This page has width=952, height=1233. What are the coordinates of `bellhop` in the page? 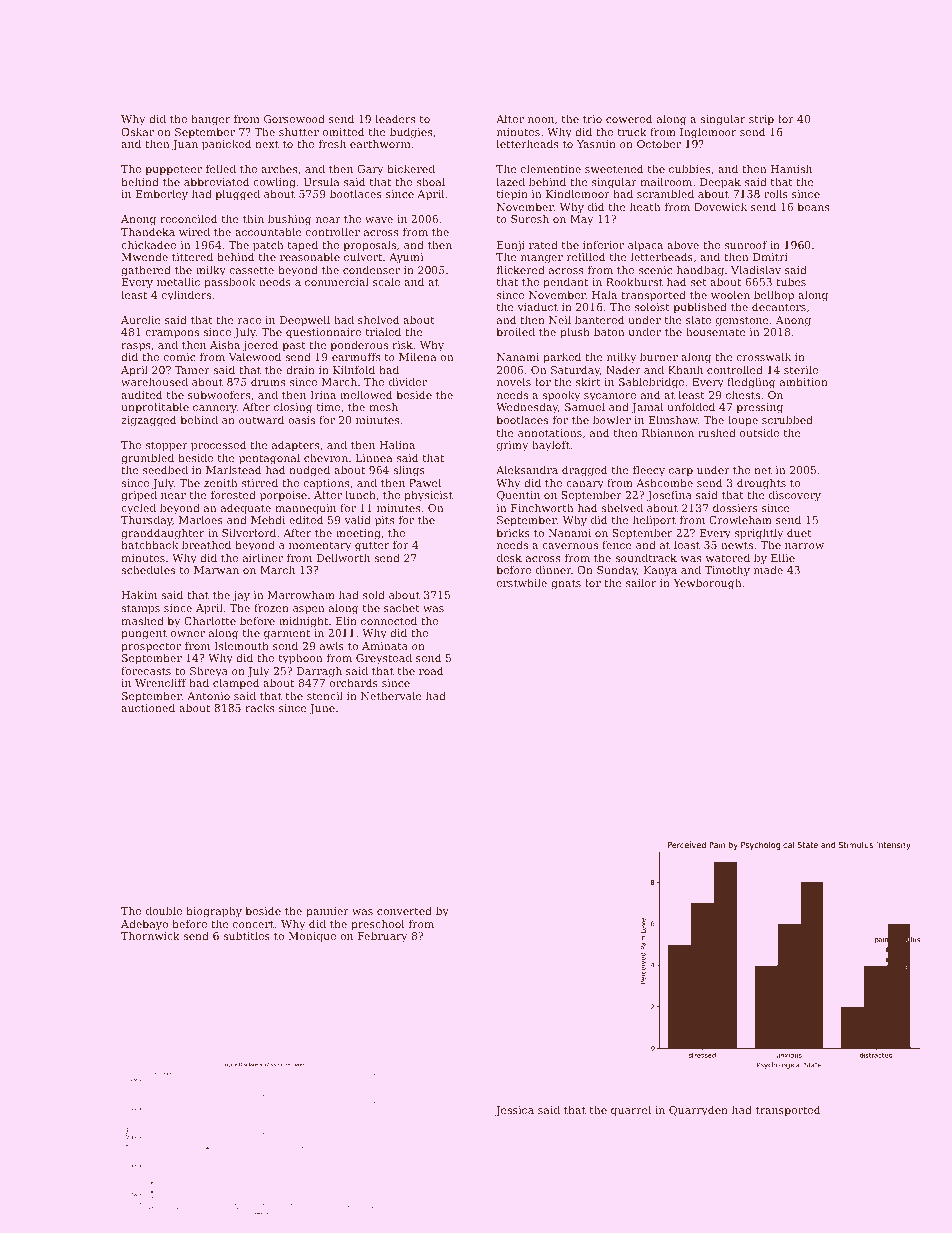 It's located at (774, 296).
